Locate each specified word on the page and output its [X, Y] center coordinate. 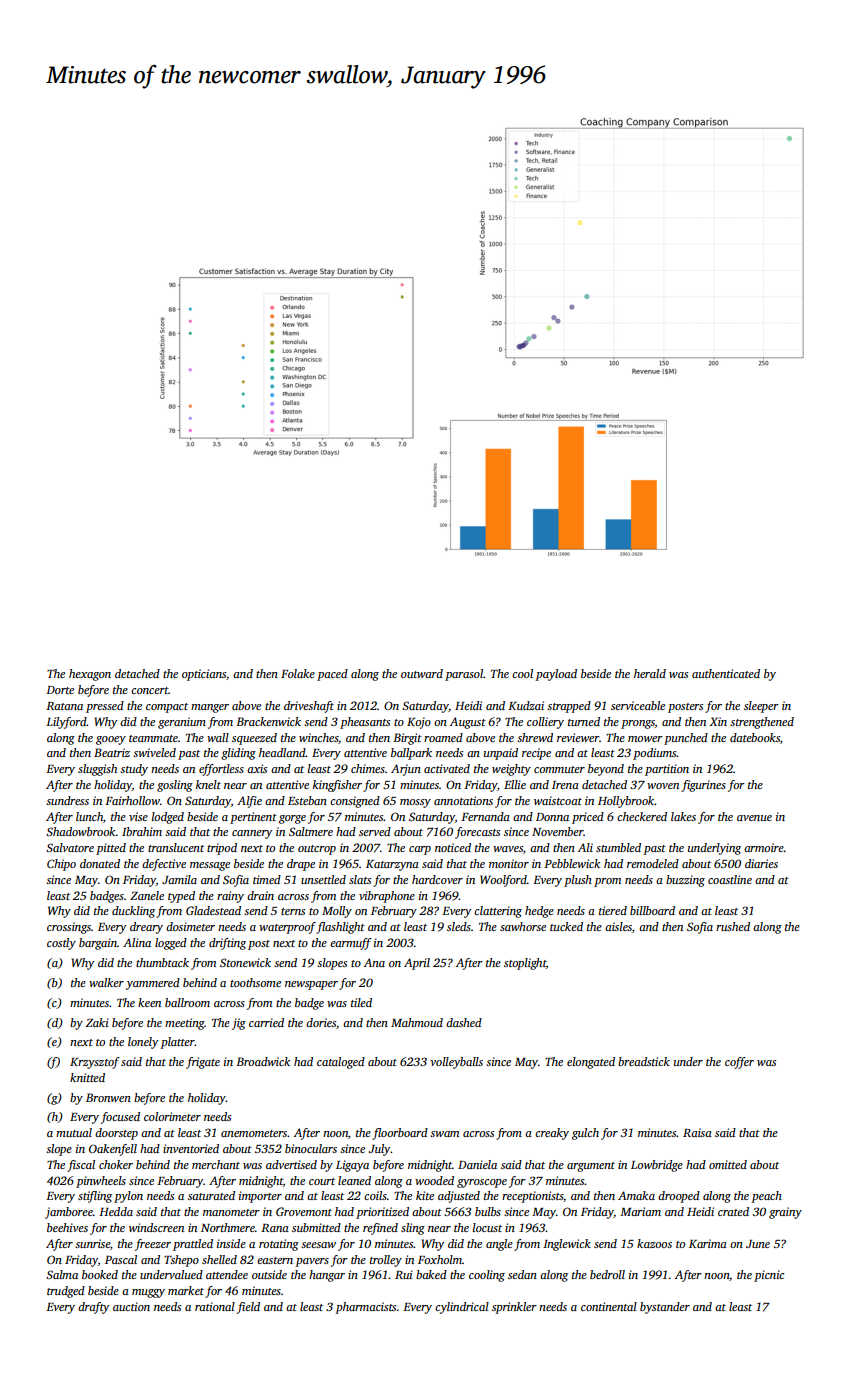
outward [422, 673]
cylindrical [462, 1308]
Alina [137, 942]
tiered [613, 910]
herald [650, 673]
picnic [769, 1276]
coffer [739, 1063]
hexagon [90, 675]
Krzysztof [95, 1063]
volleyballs [456, 1063]
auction [131, 1306]
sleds [459, 926]
